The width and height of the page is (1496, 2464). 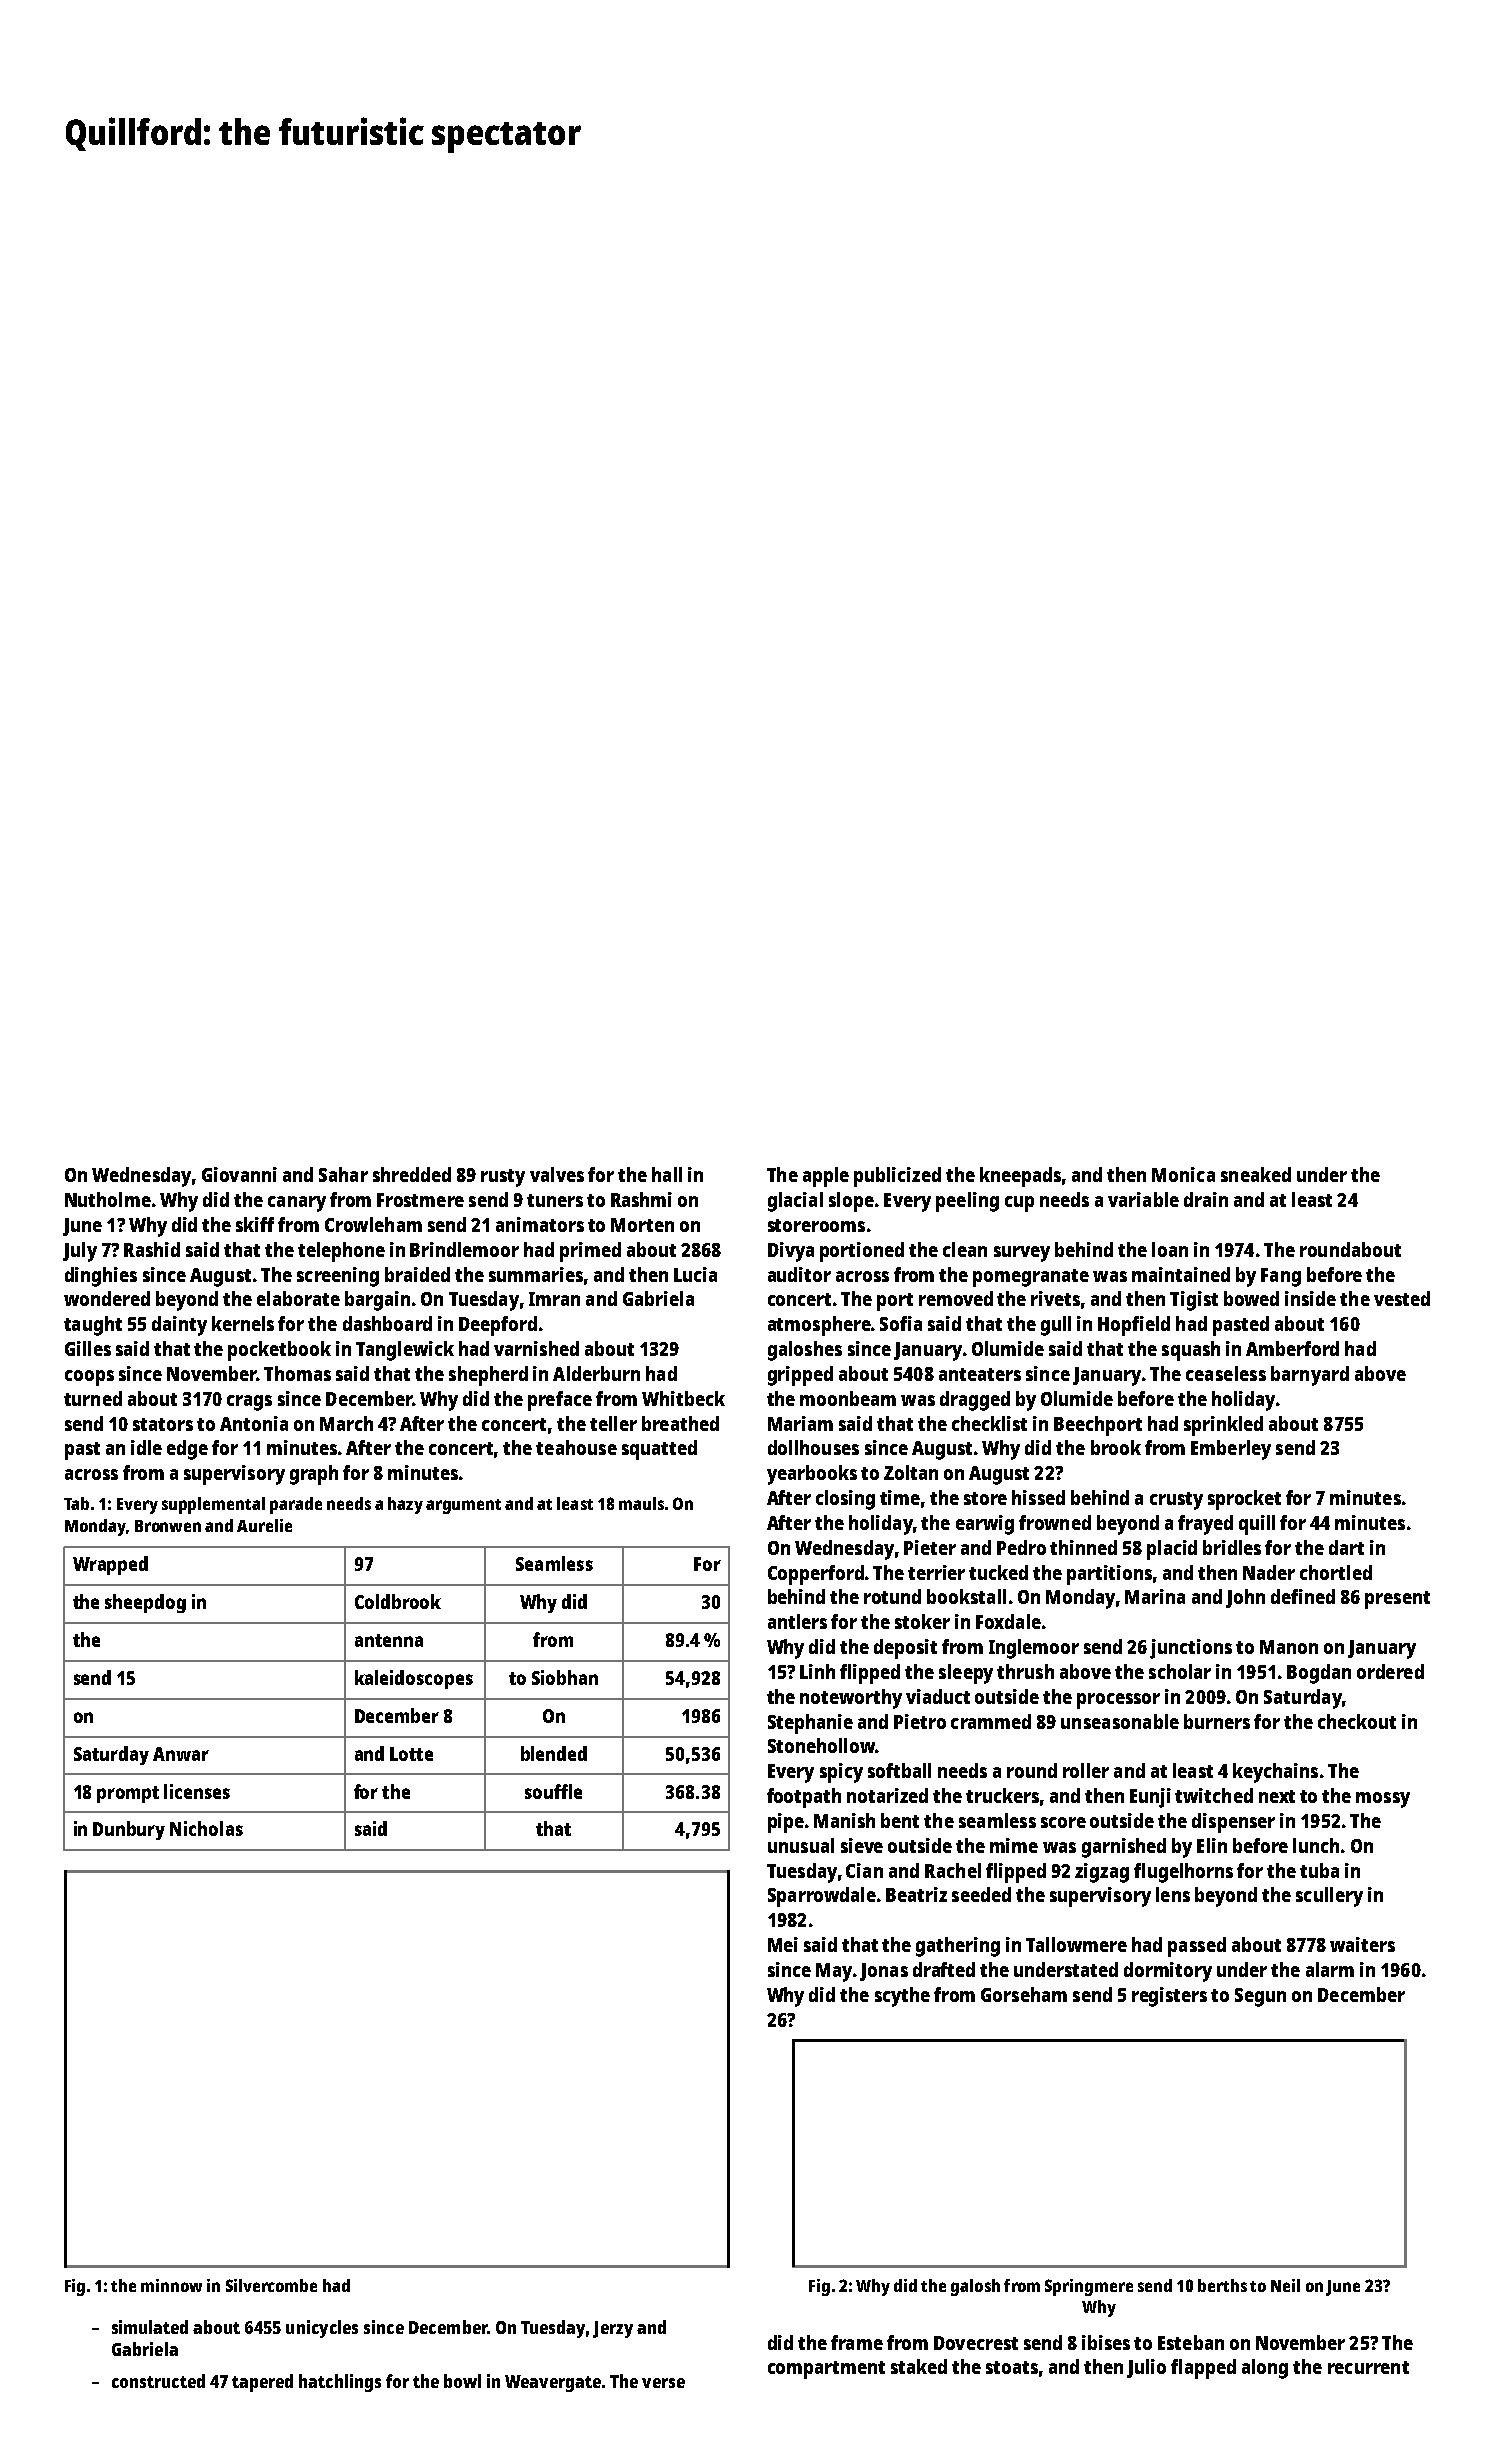 What do you see at coordinates (900, 1820) in the page?
I see `bent` at bounding box center [900, 1820].
